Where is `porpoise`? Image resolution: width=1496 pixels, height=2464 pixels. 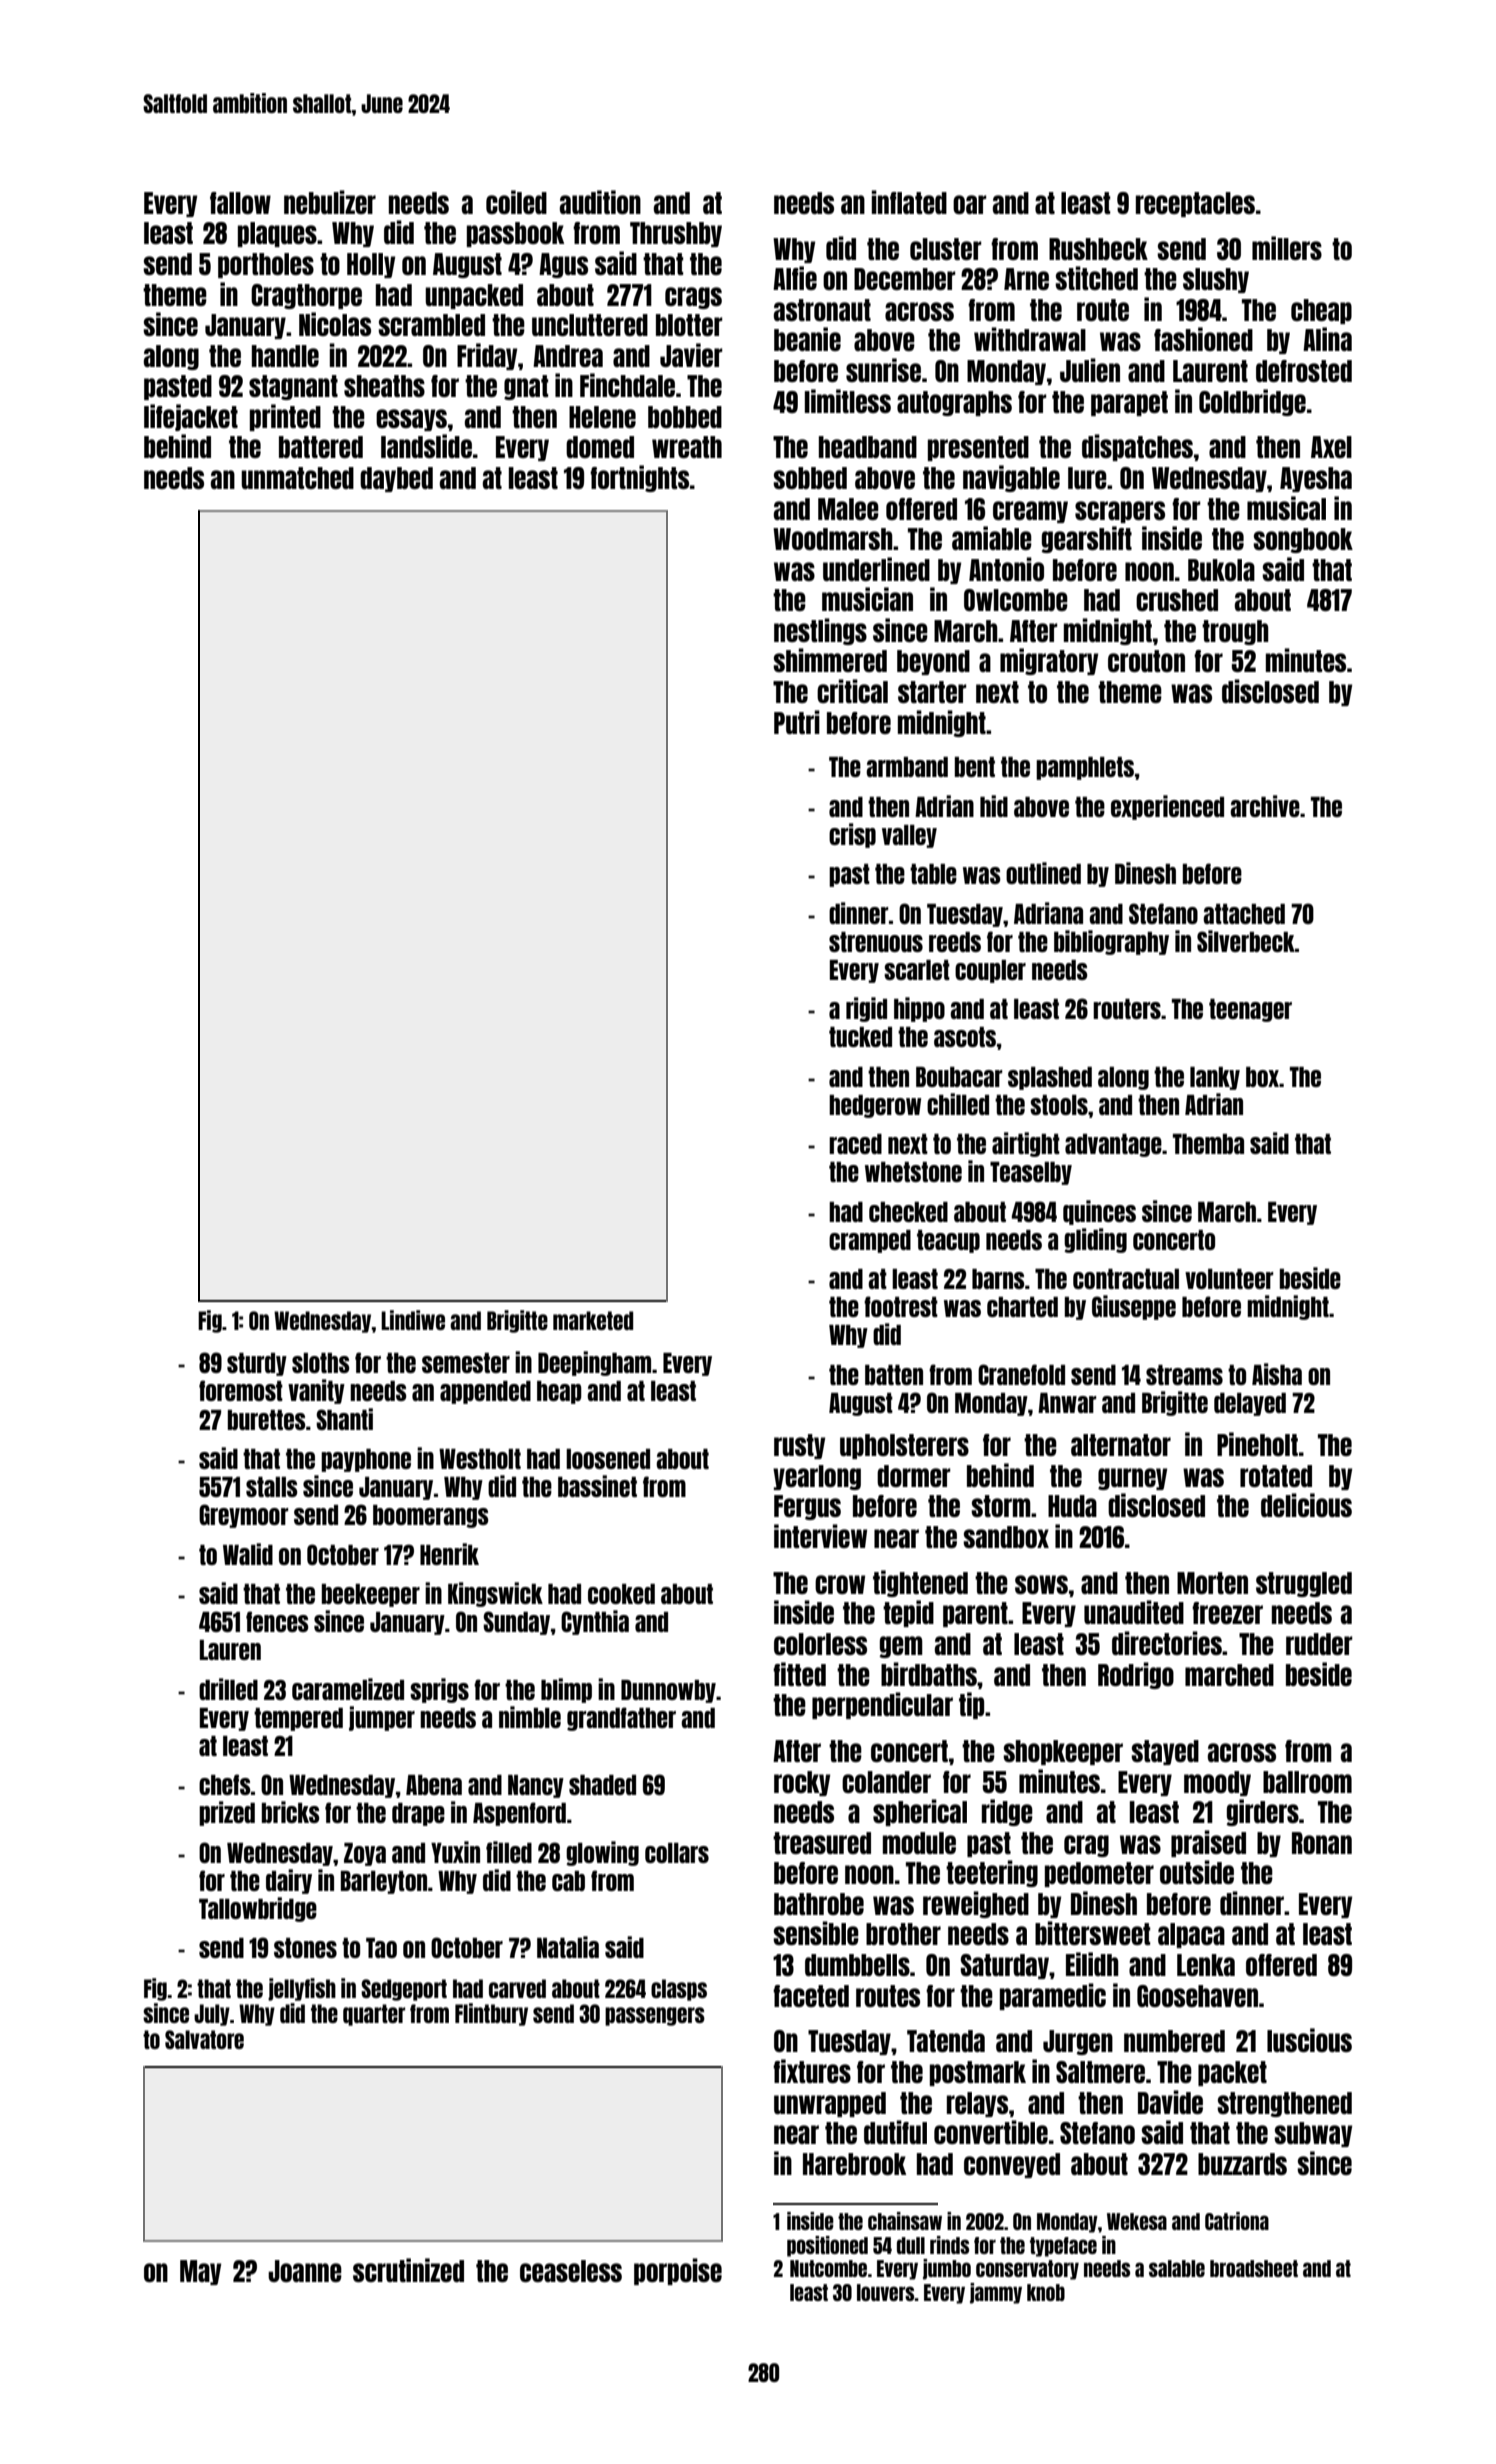 porpoise is located at coordinates (678, 2271).
